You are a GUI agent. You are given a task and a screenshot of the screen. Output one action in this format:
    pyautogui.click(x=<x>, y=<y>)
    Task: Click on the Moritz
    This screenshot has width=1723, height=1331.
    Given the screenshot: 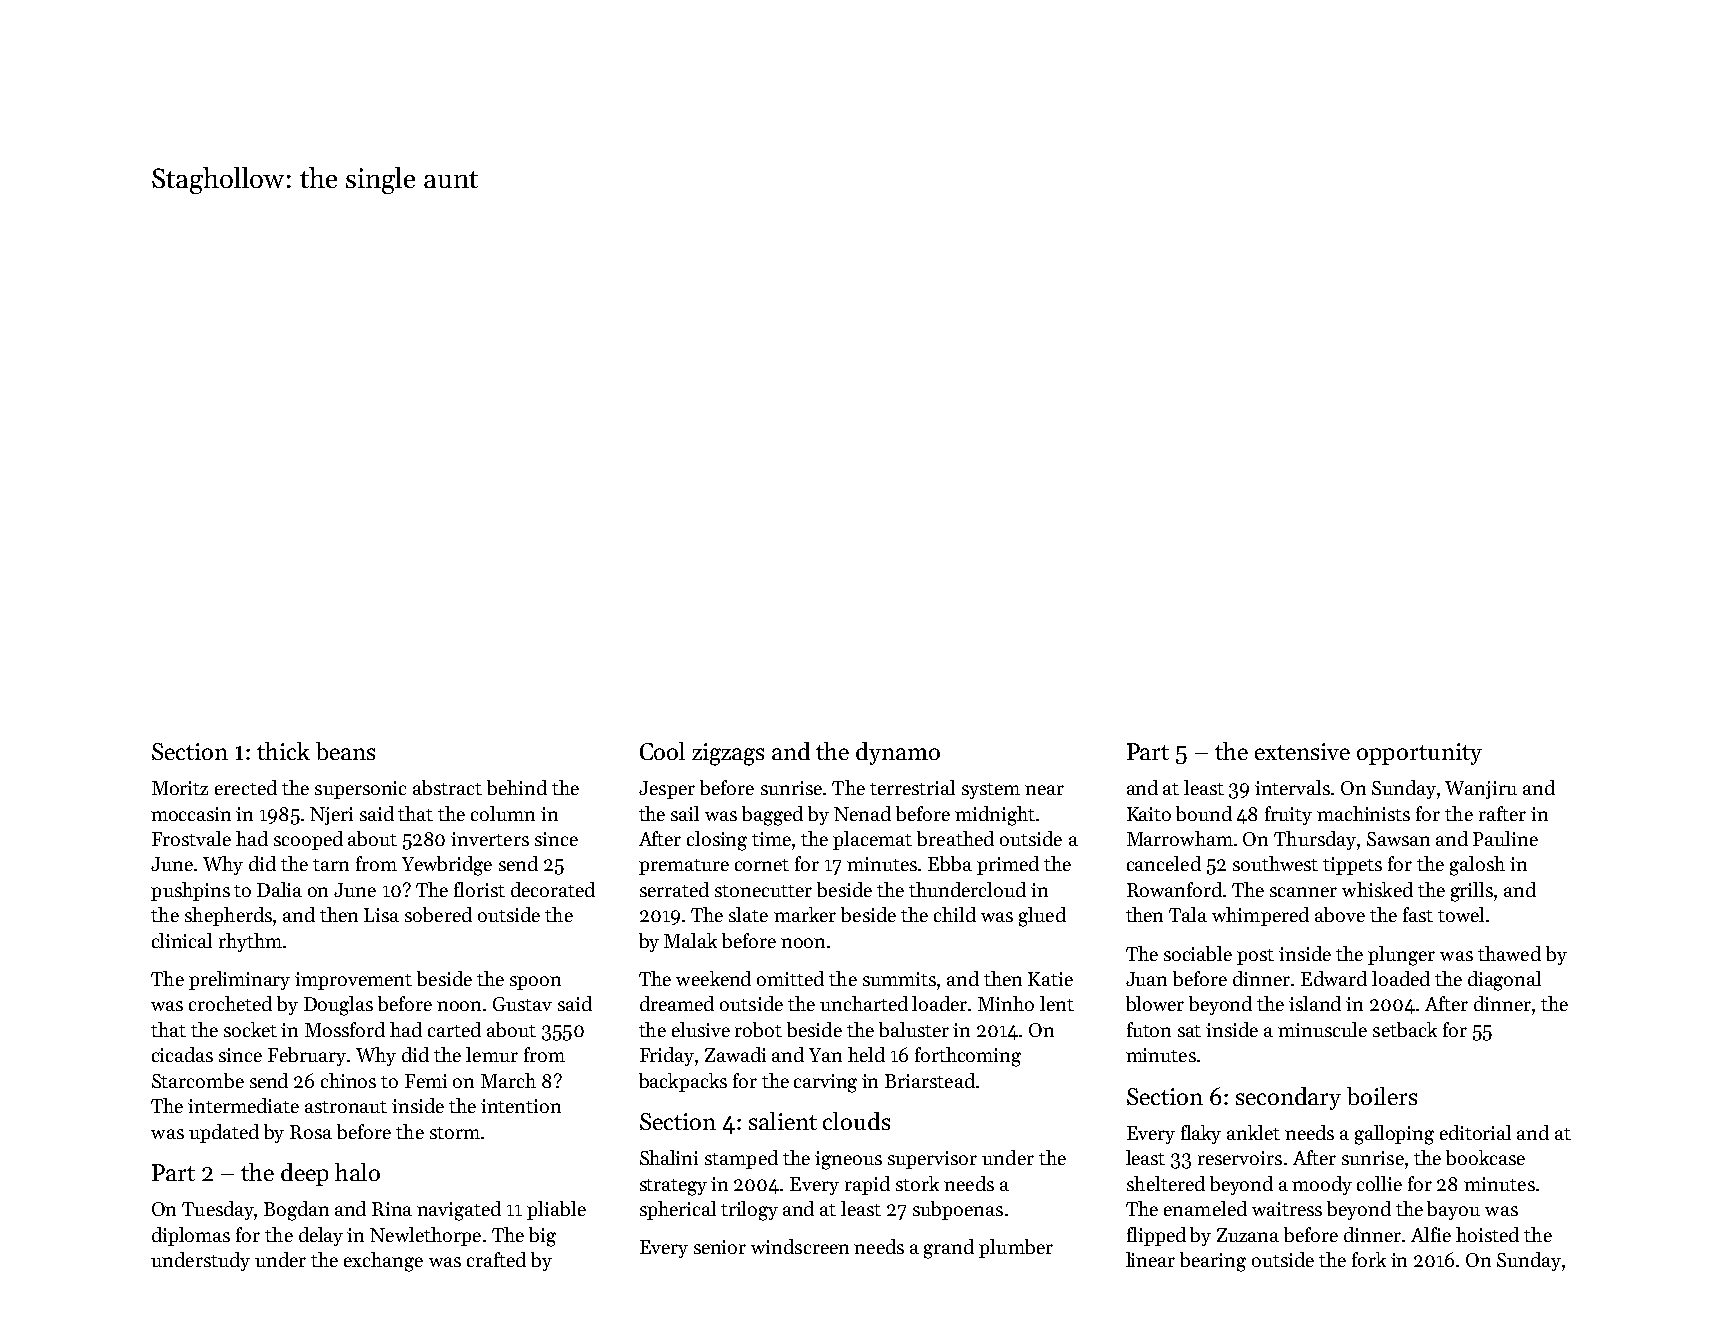 What is the action you would take?
    pyautogui.click(x=180, y=788)
